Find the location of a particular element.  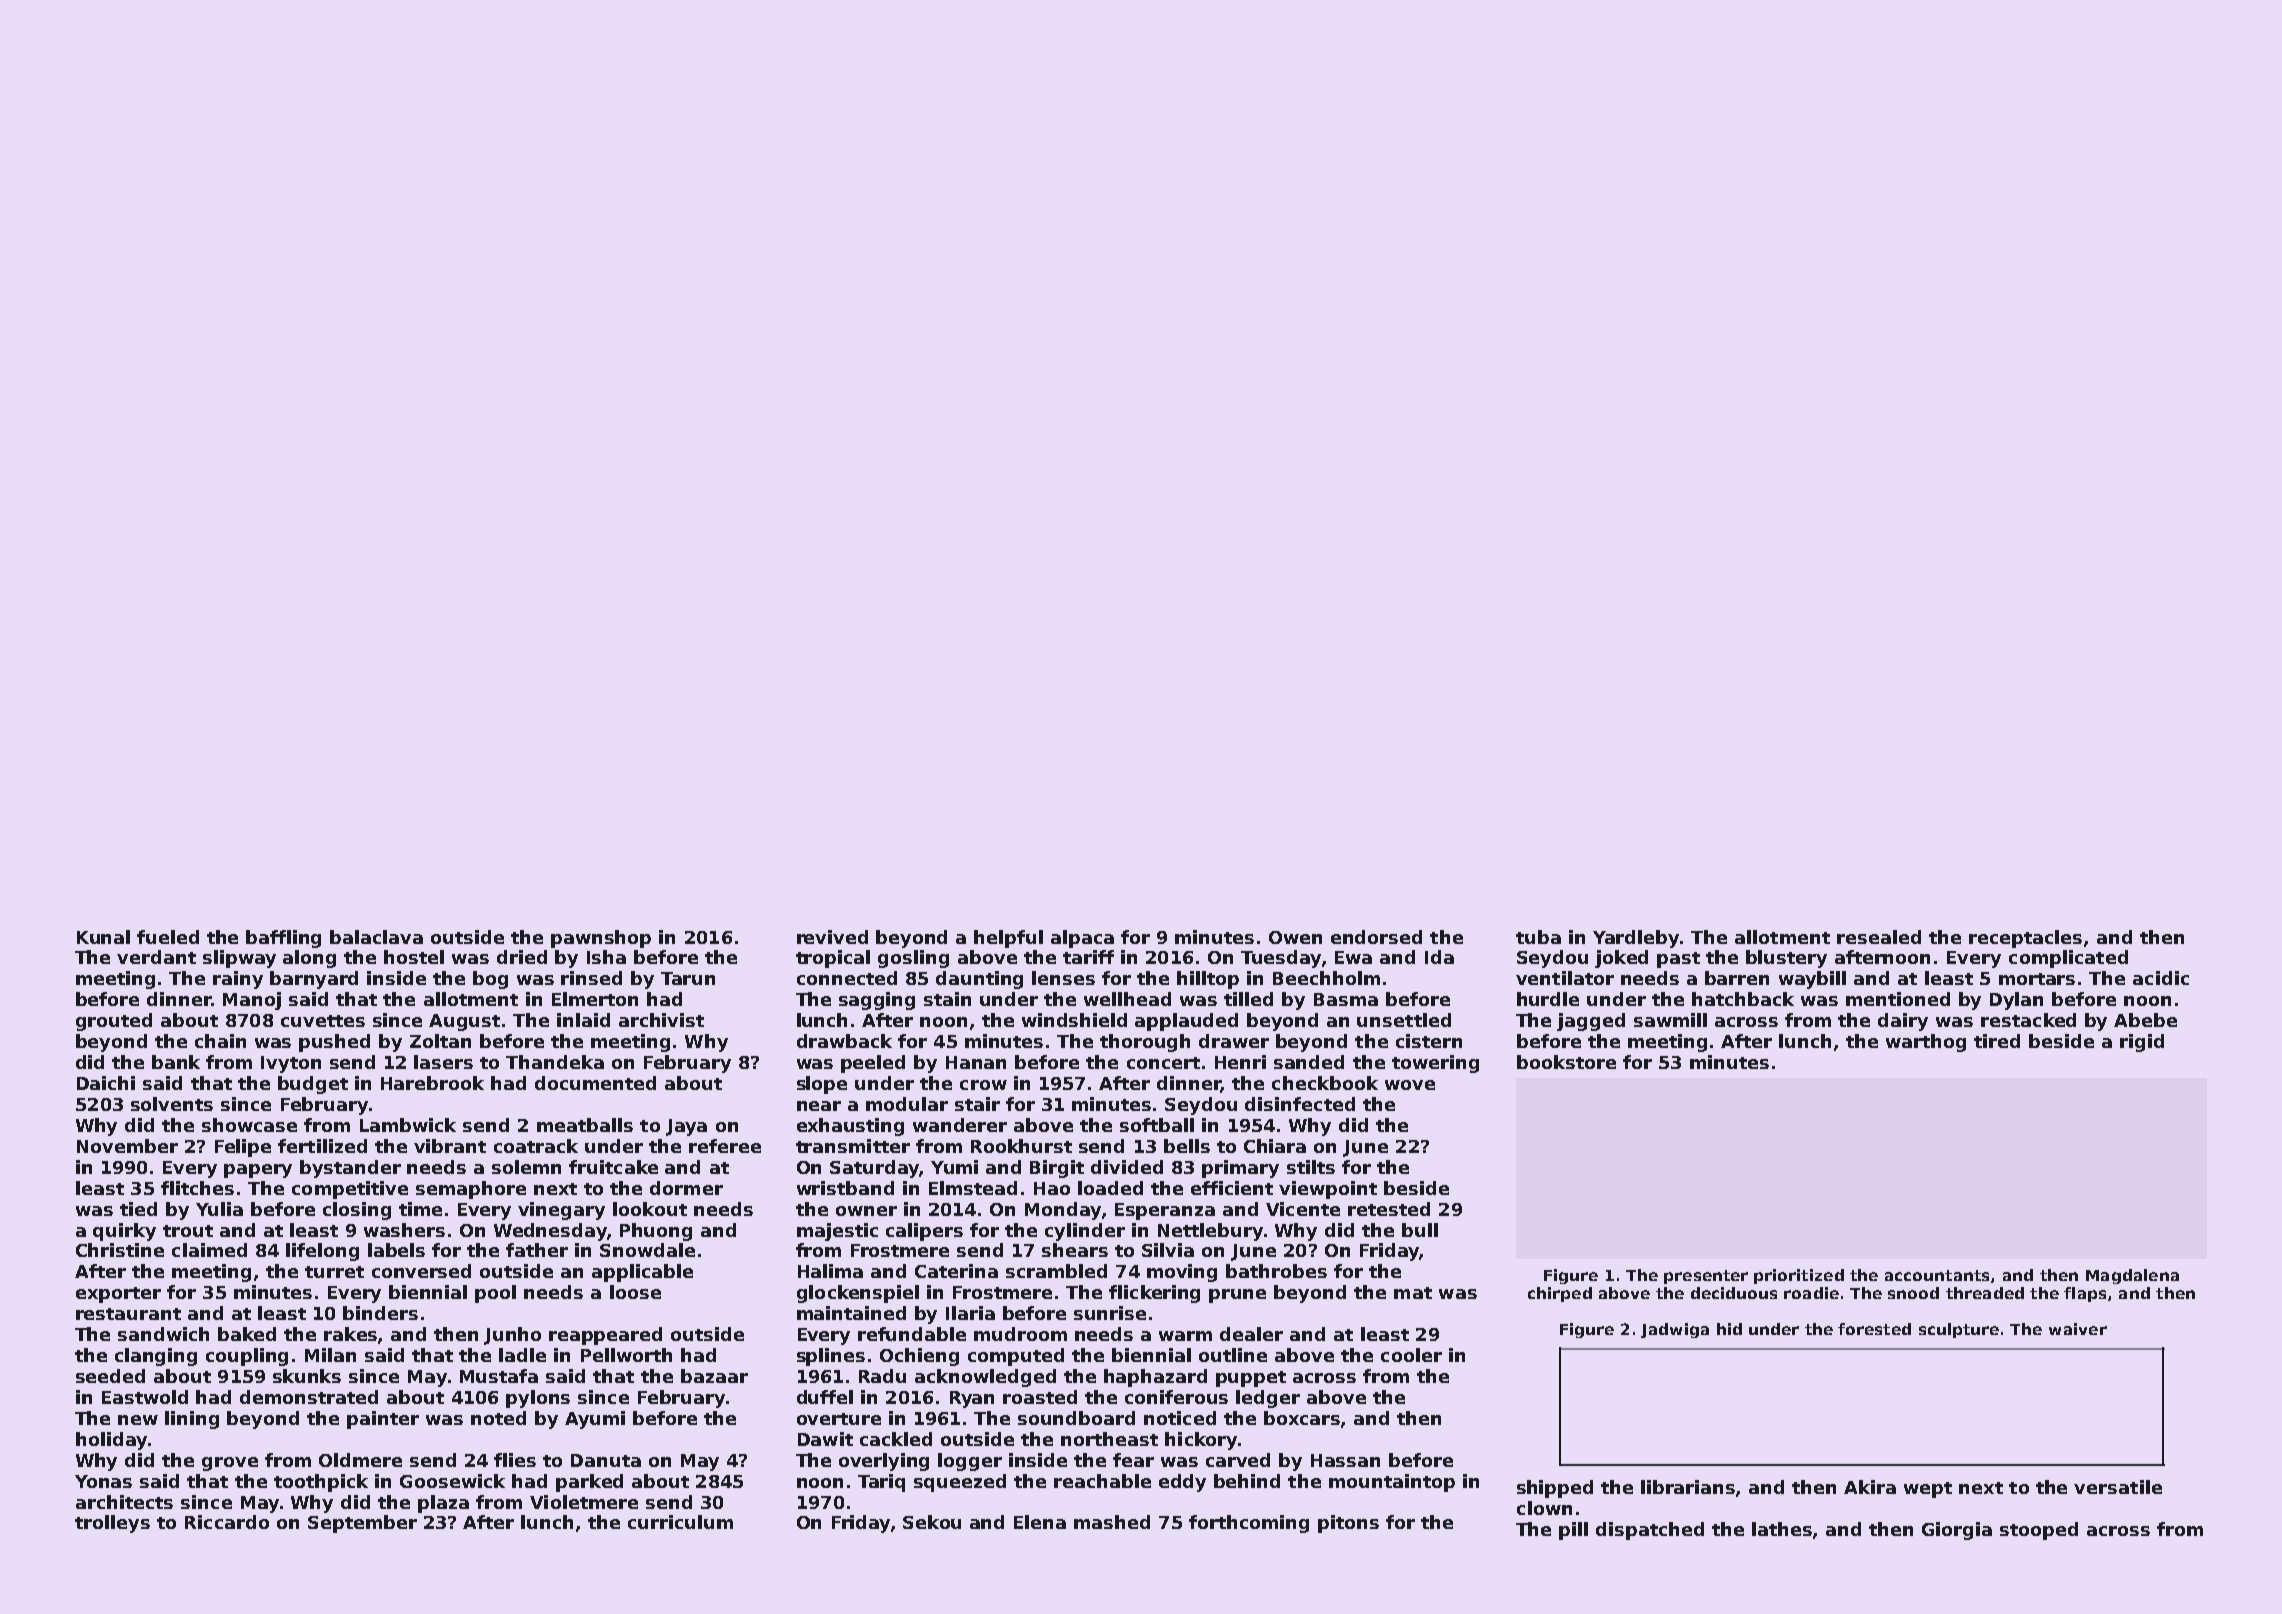

forested is located at coordinates (1874, 1329).
